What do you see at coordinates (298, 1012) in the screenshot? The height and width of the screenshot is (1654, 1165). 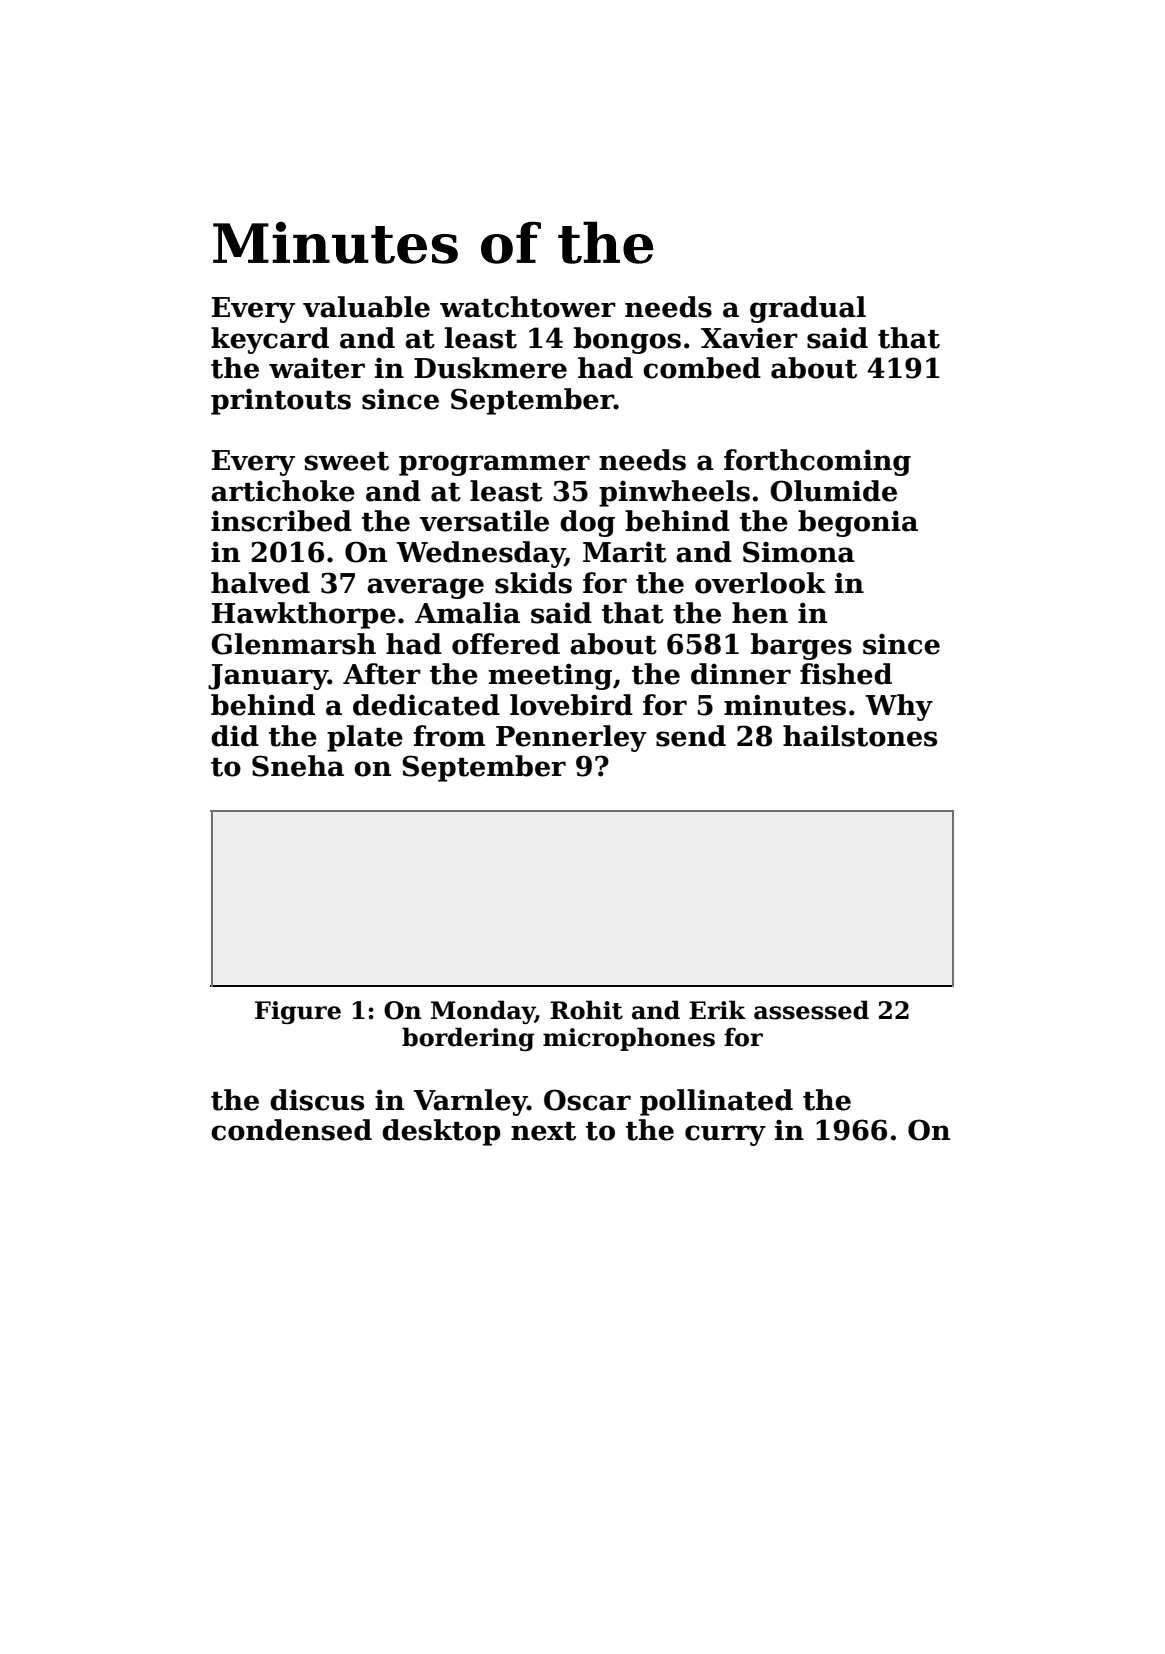 I see `Figure` at bounding box center [298, 1012].
